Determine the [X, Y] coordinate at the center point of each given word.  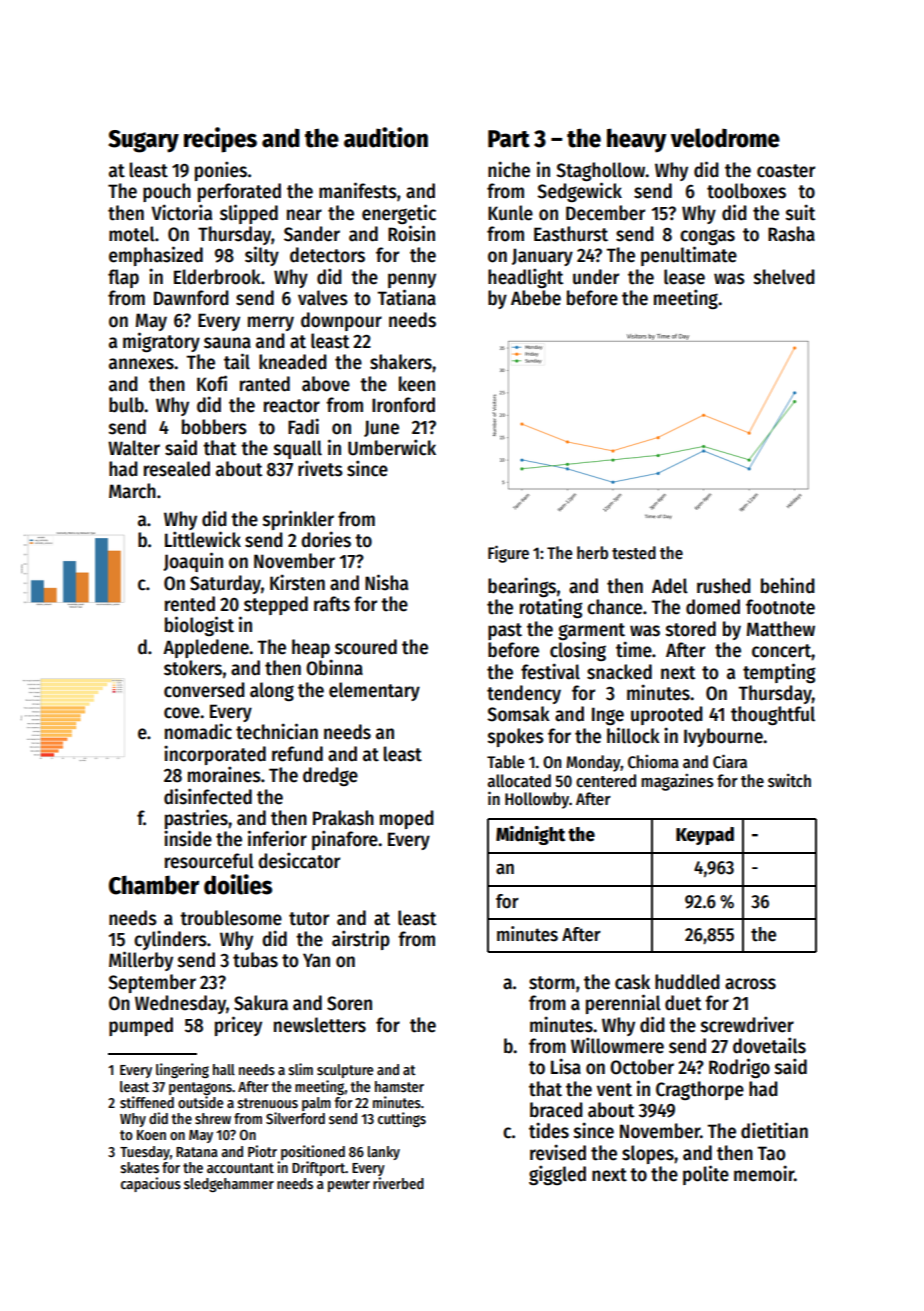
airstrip [361, 940]
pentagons [200, 1088]
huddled [687, 982]
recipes [220, 140]
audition [386, 137]
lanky [384, 1153]
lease [684, 277]
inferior [277, 838]
